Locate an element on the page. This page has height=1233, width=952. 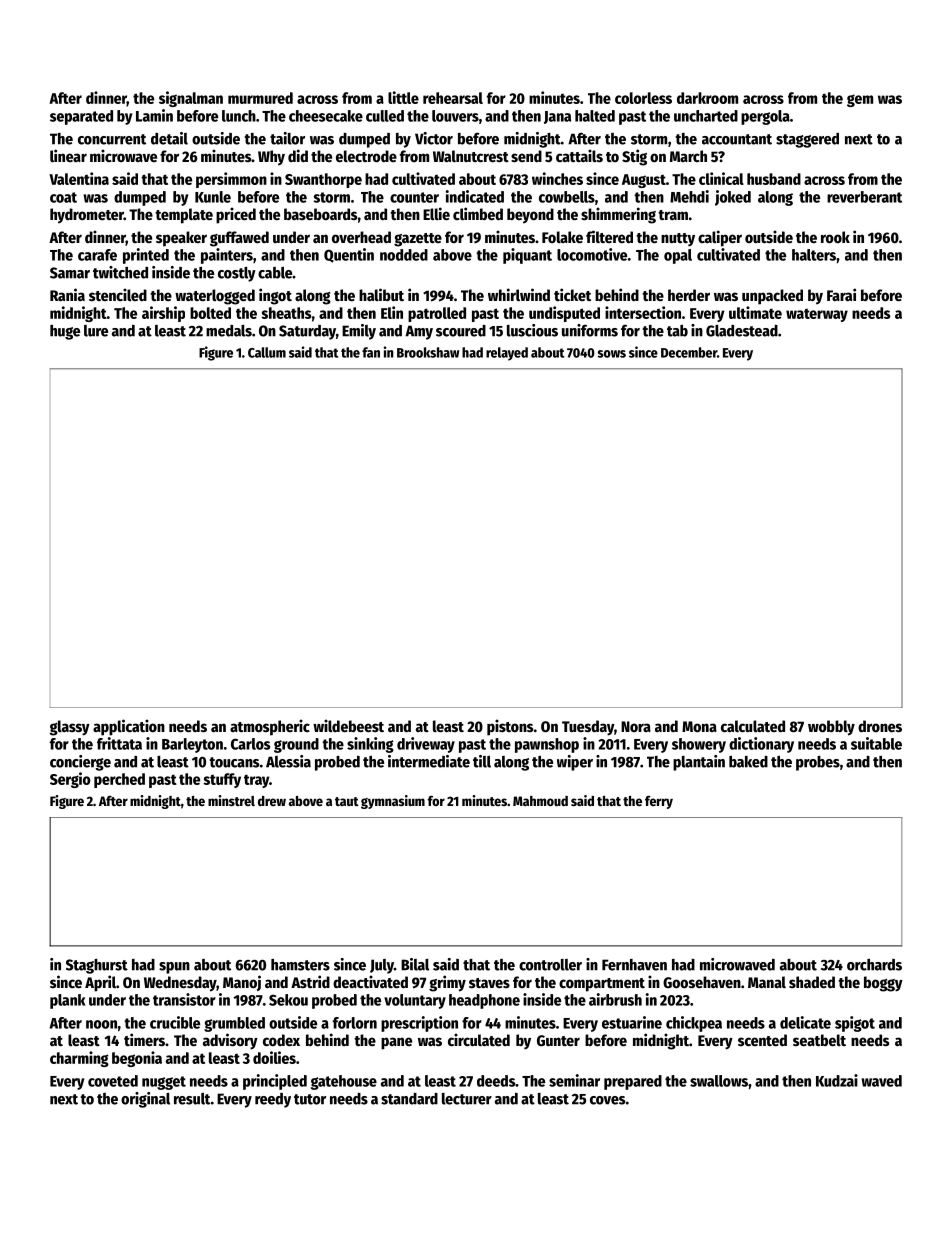
fan is located at coordinates (371, 352).
